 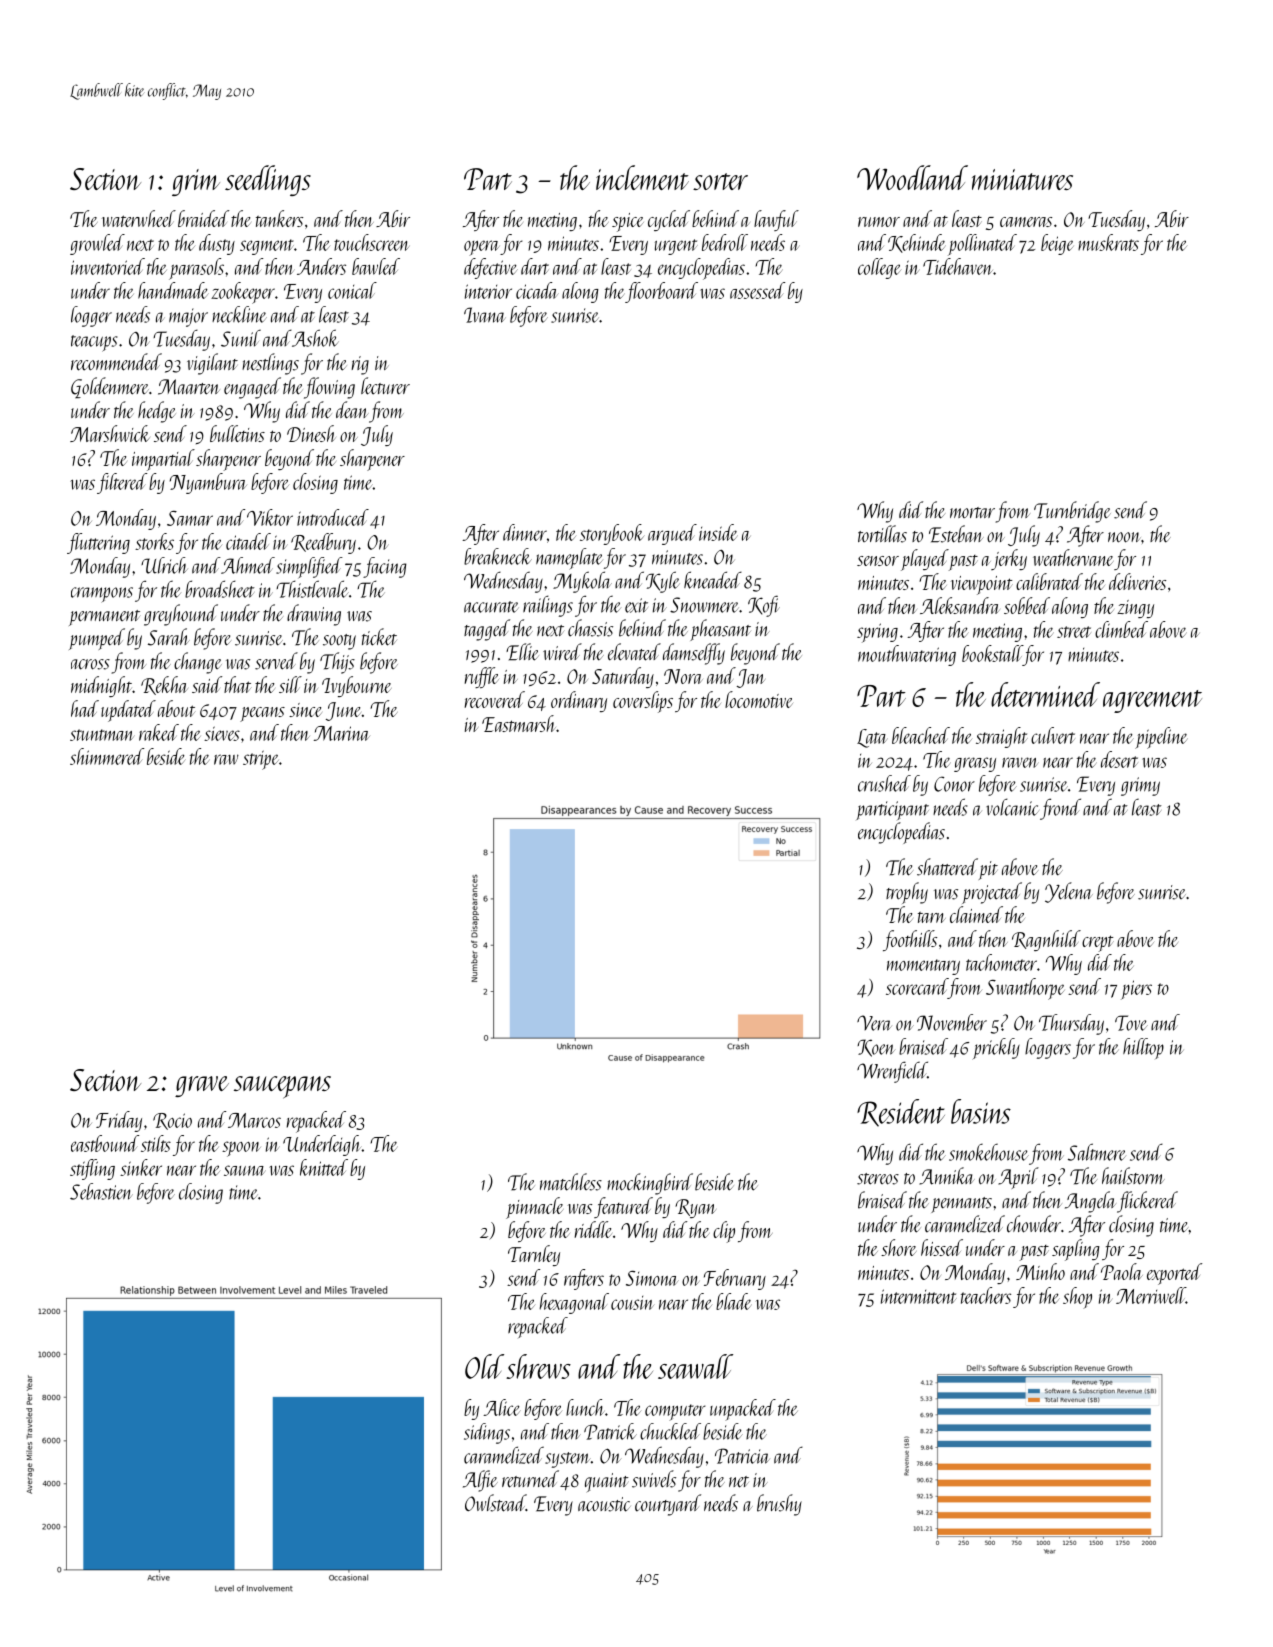 What do you see at coordinates (495, 1503) in the screenshot?
I see `Owlstead` at bounding box center [495, 1503].
